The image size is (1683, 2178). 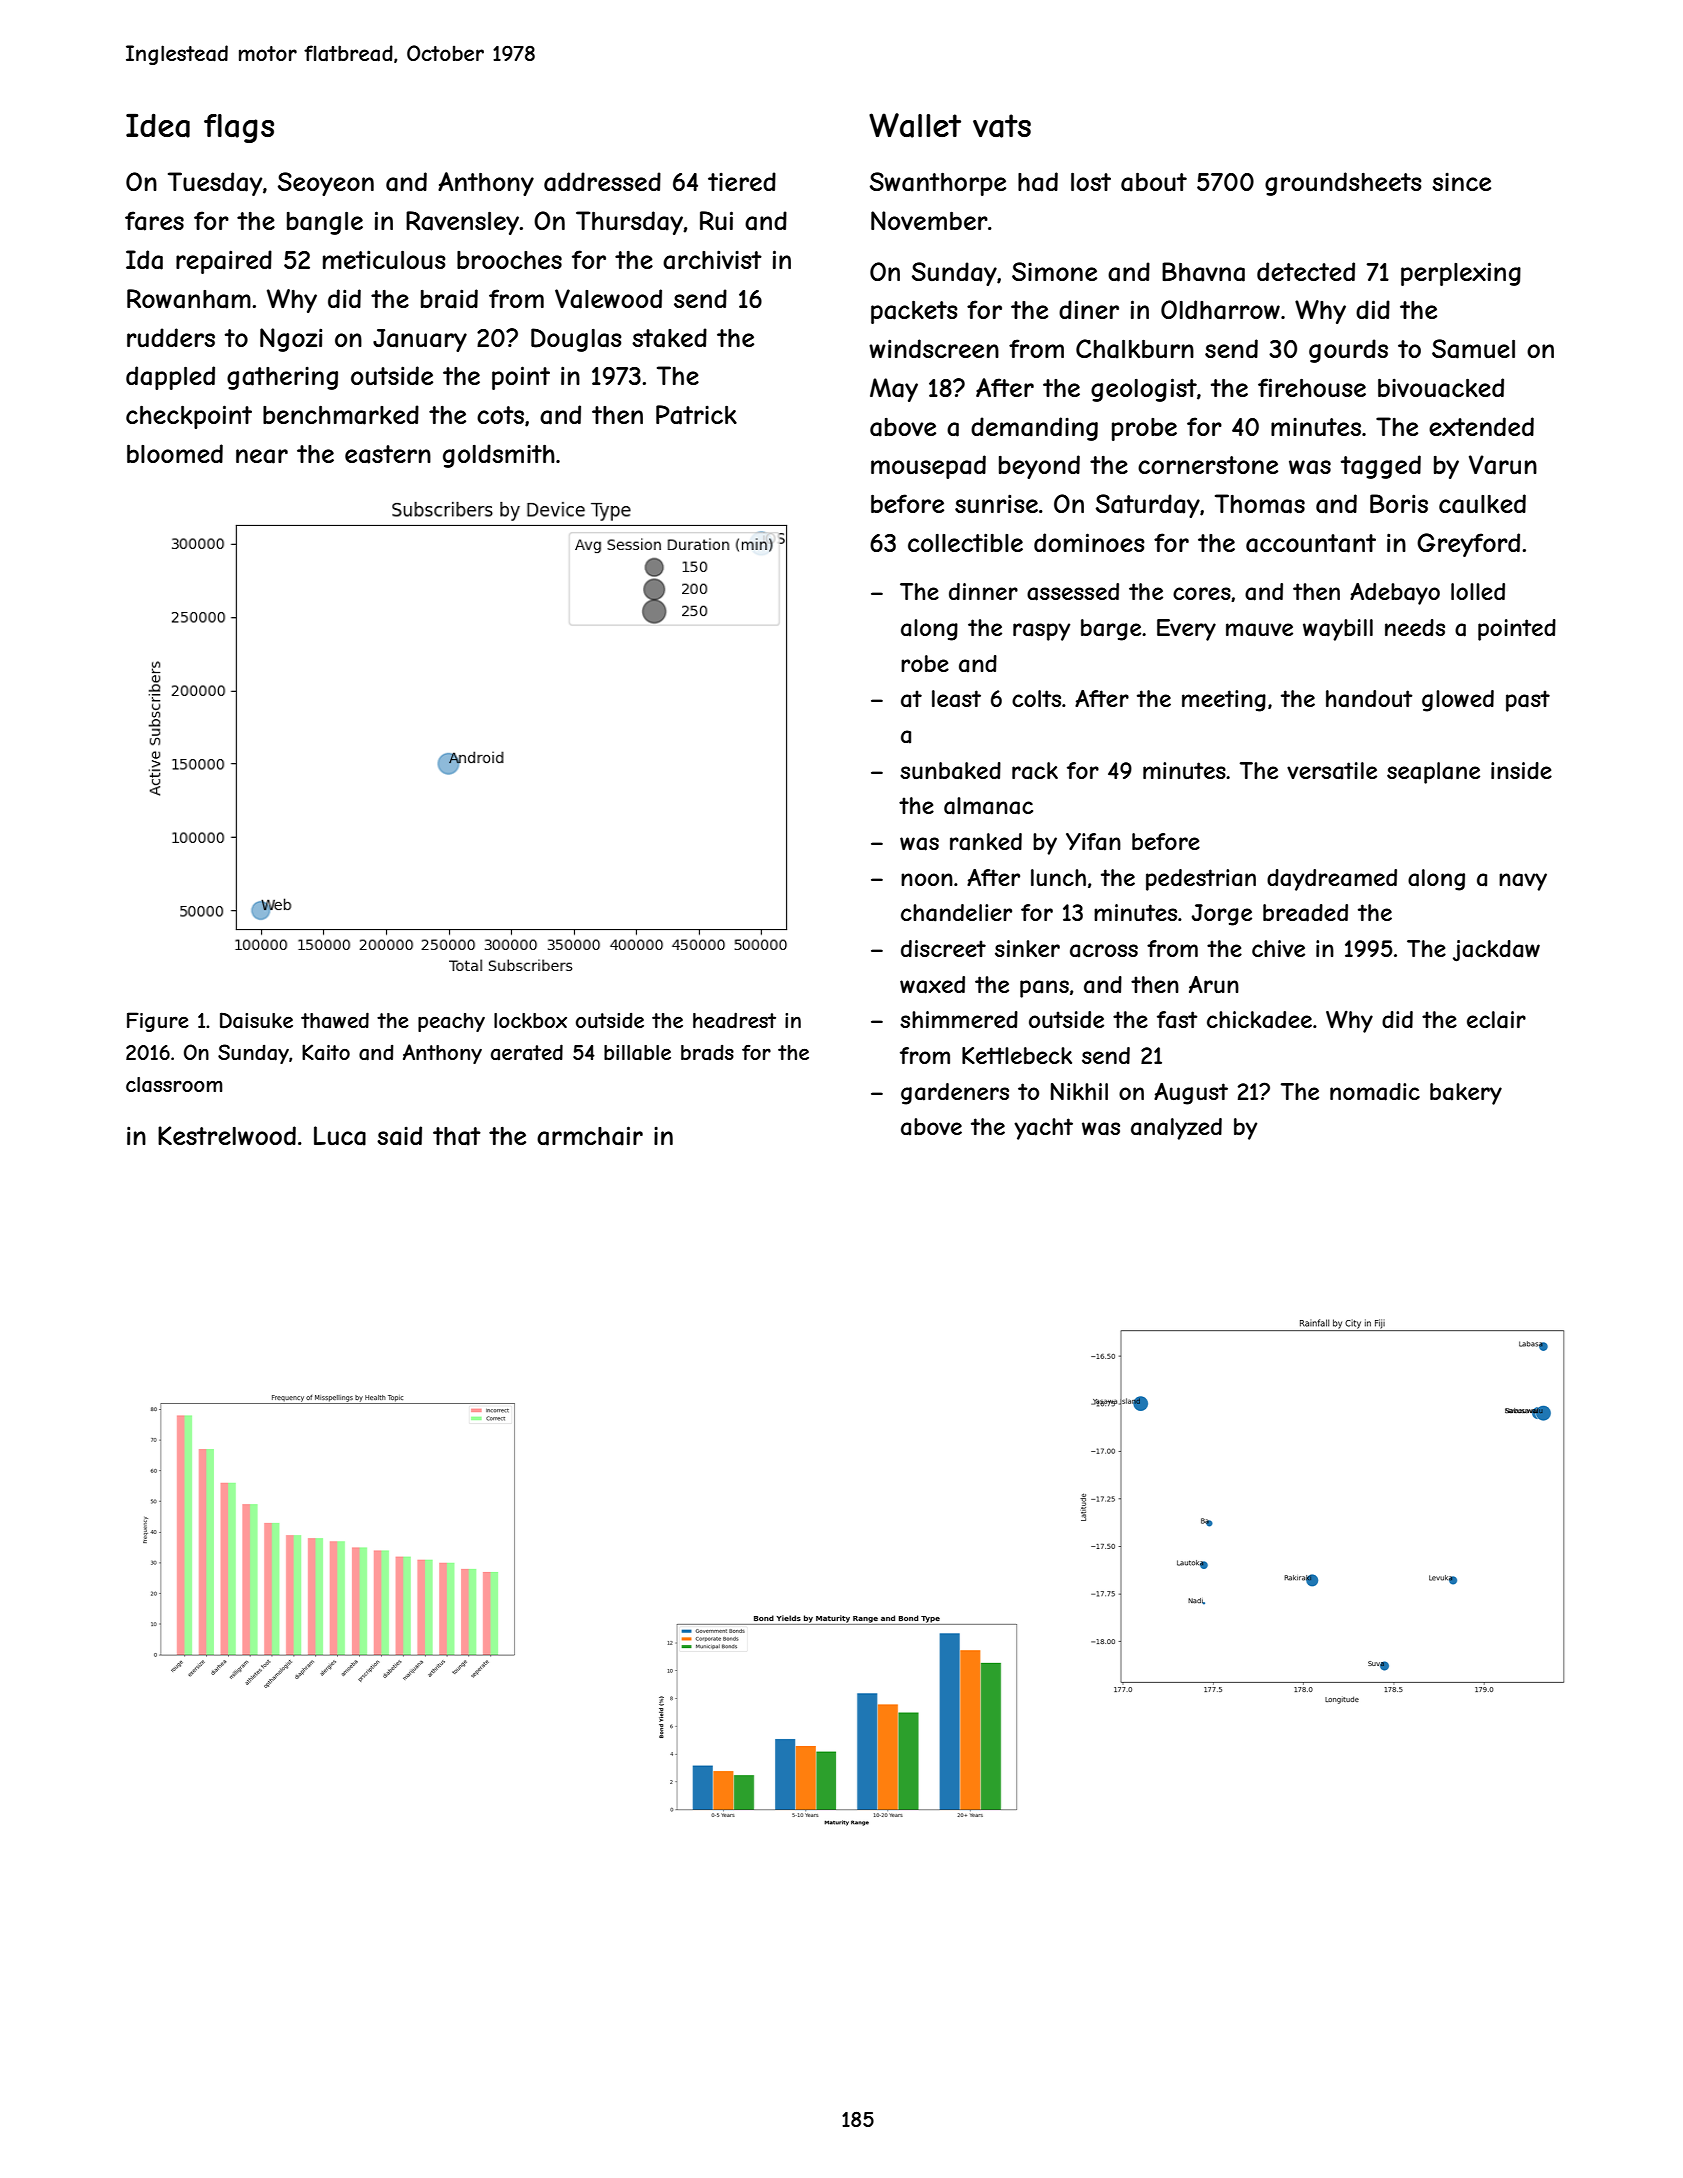 What do you see at coordinates (1528, 701) in the screenshot?
I see `past` at bounding box center [1528, 701].
